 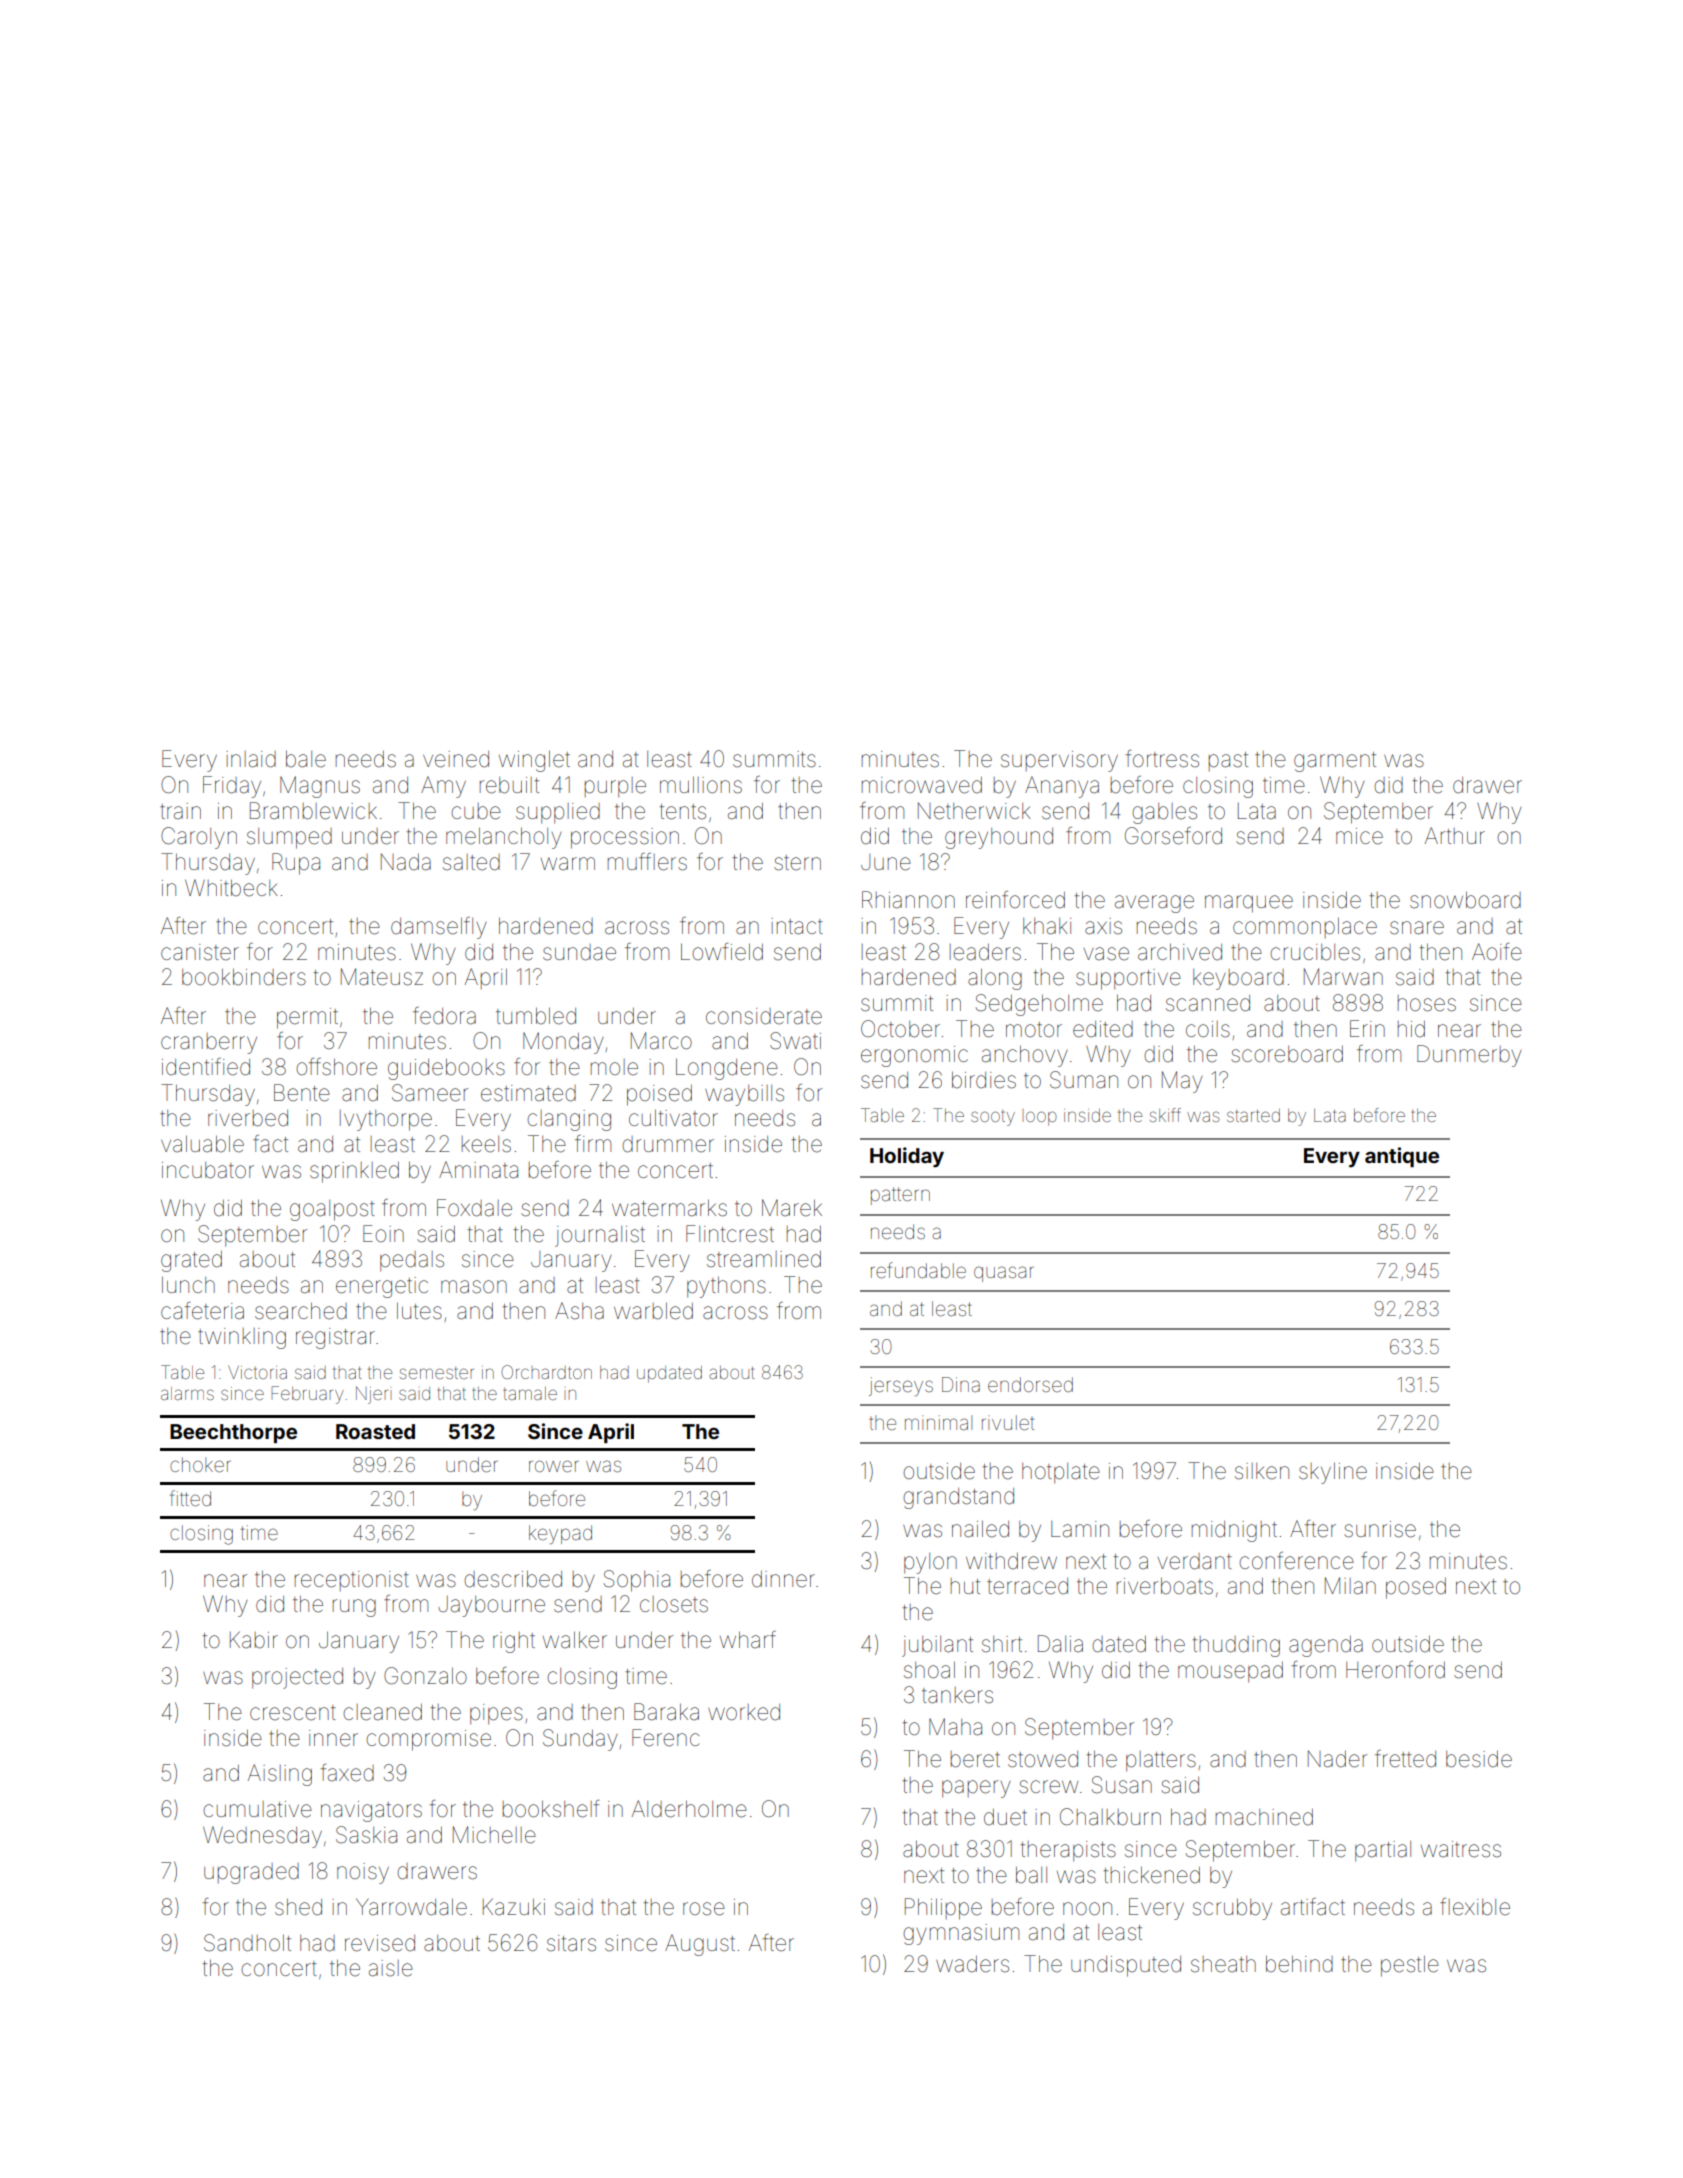 I want to click on pestle, so click(x=1410, y=1966).
